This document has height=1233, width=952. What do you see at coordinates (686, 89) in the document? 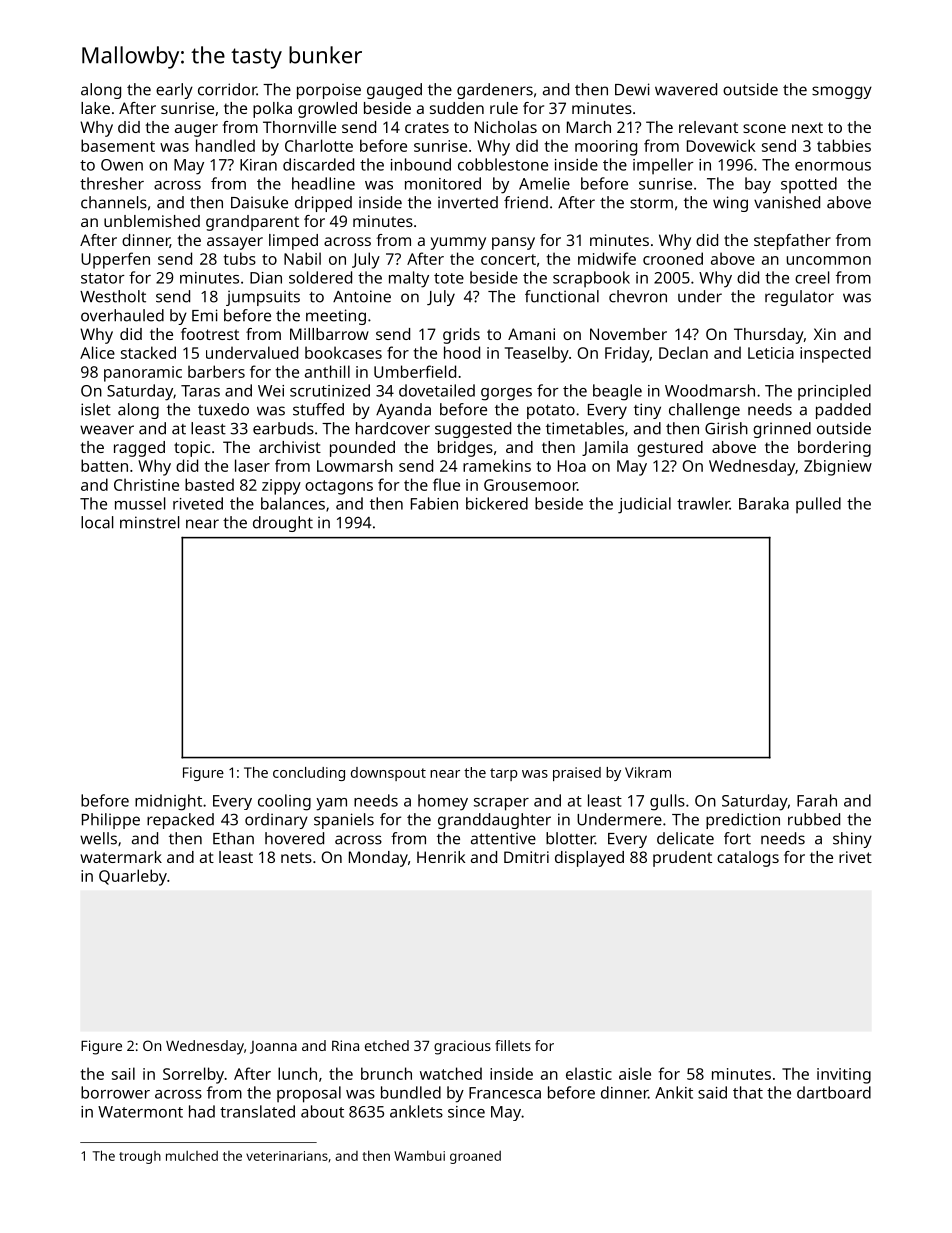
I see `wavered` at bounding box center [686, 89].
